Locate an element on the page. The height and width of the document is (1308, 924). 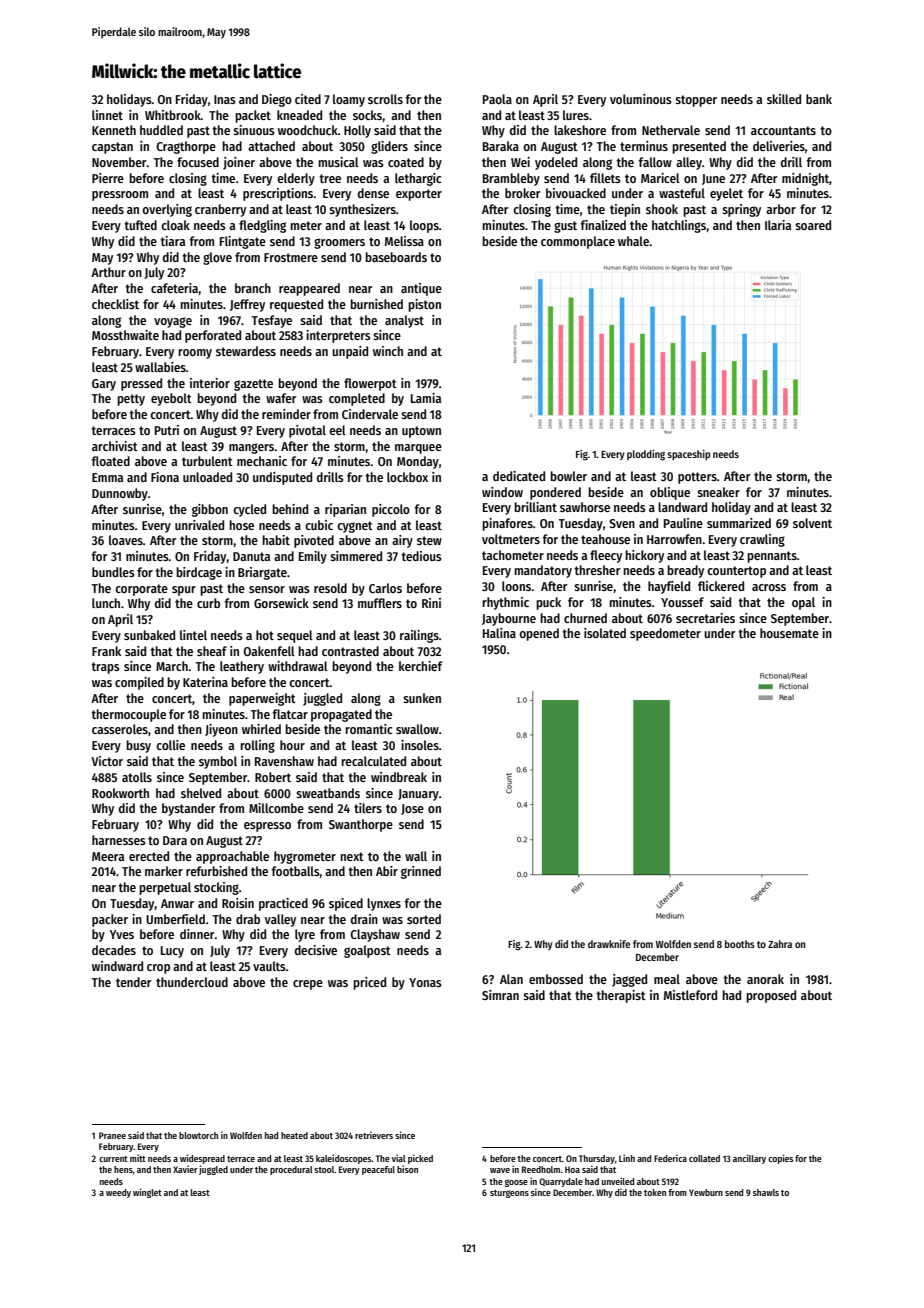
Tesfaye is located at coordinates (272, 321).
